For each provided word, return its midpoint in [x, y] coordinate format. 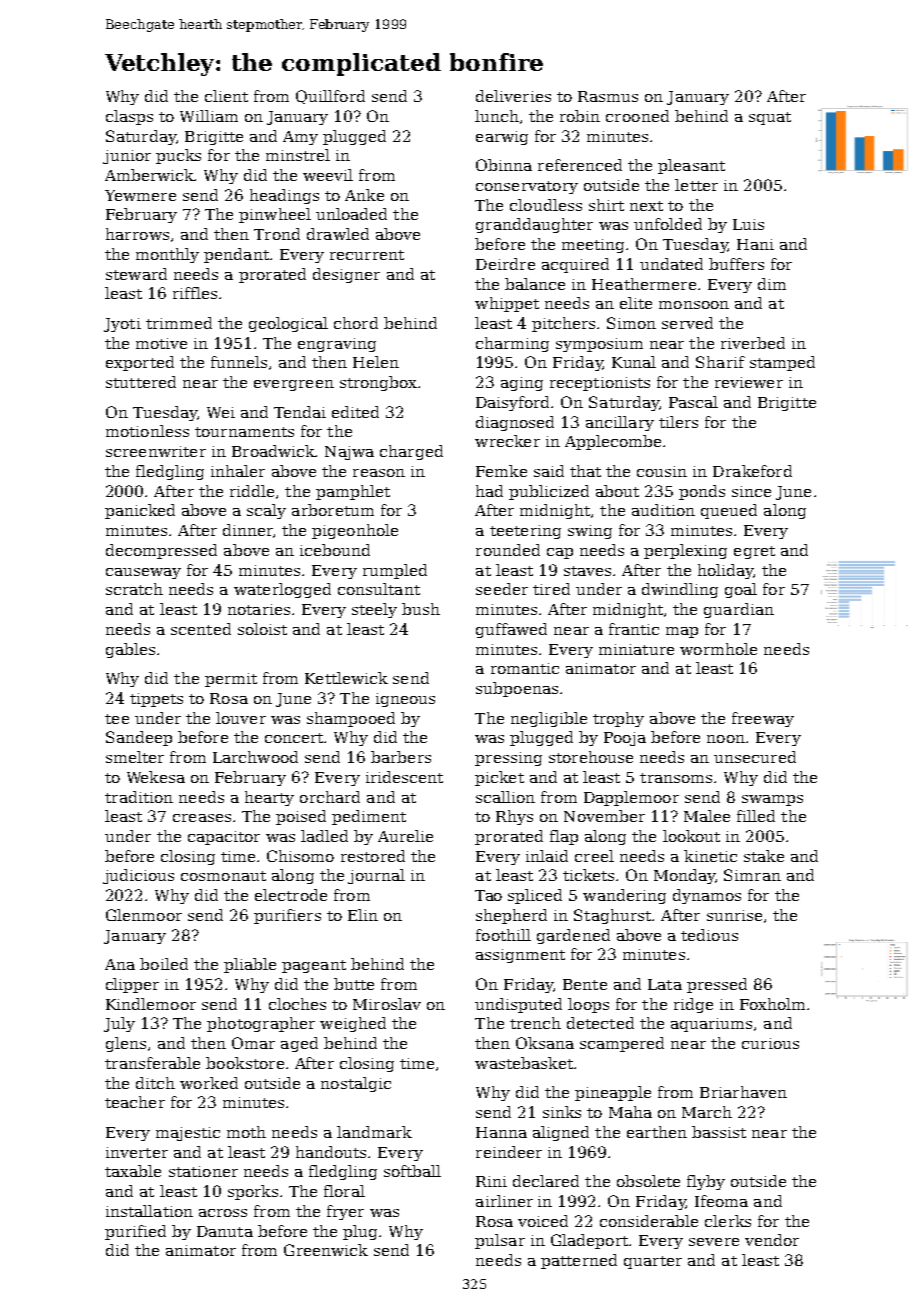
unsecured [755, 757]
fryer [345, 1212]
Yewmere [140, 195]
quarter [653, 1262]
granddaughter [534, 225]
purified [135, 1232]
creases [202, 818]
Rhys [514, 817]
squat [770, 118]
